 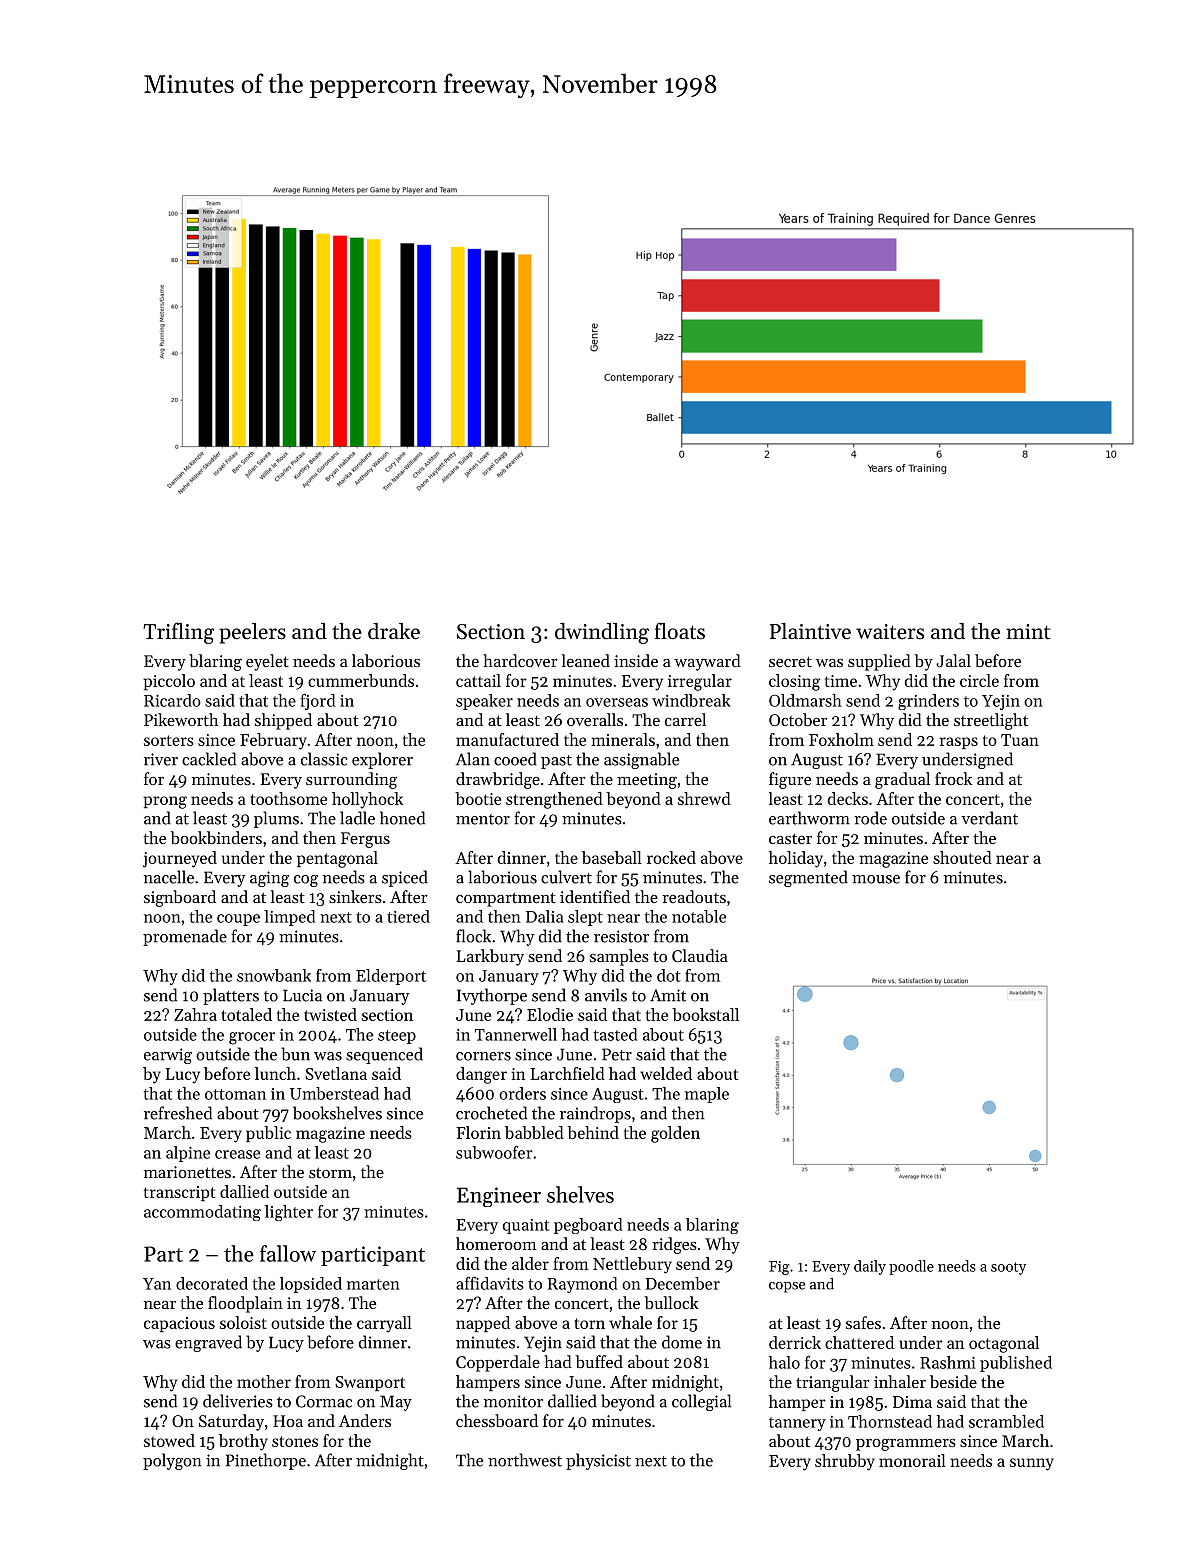 What do you see at coordinates (288, 1253) in the screenshot?
I see `fallow` at bounding box center [288, 1253].
